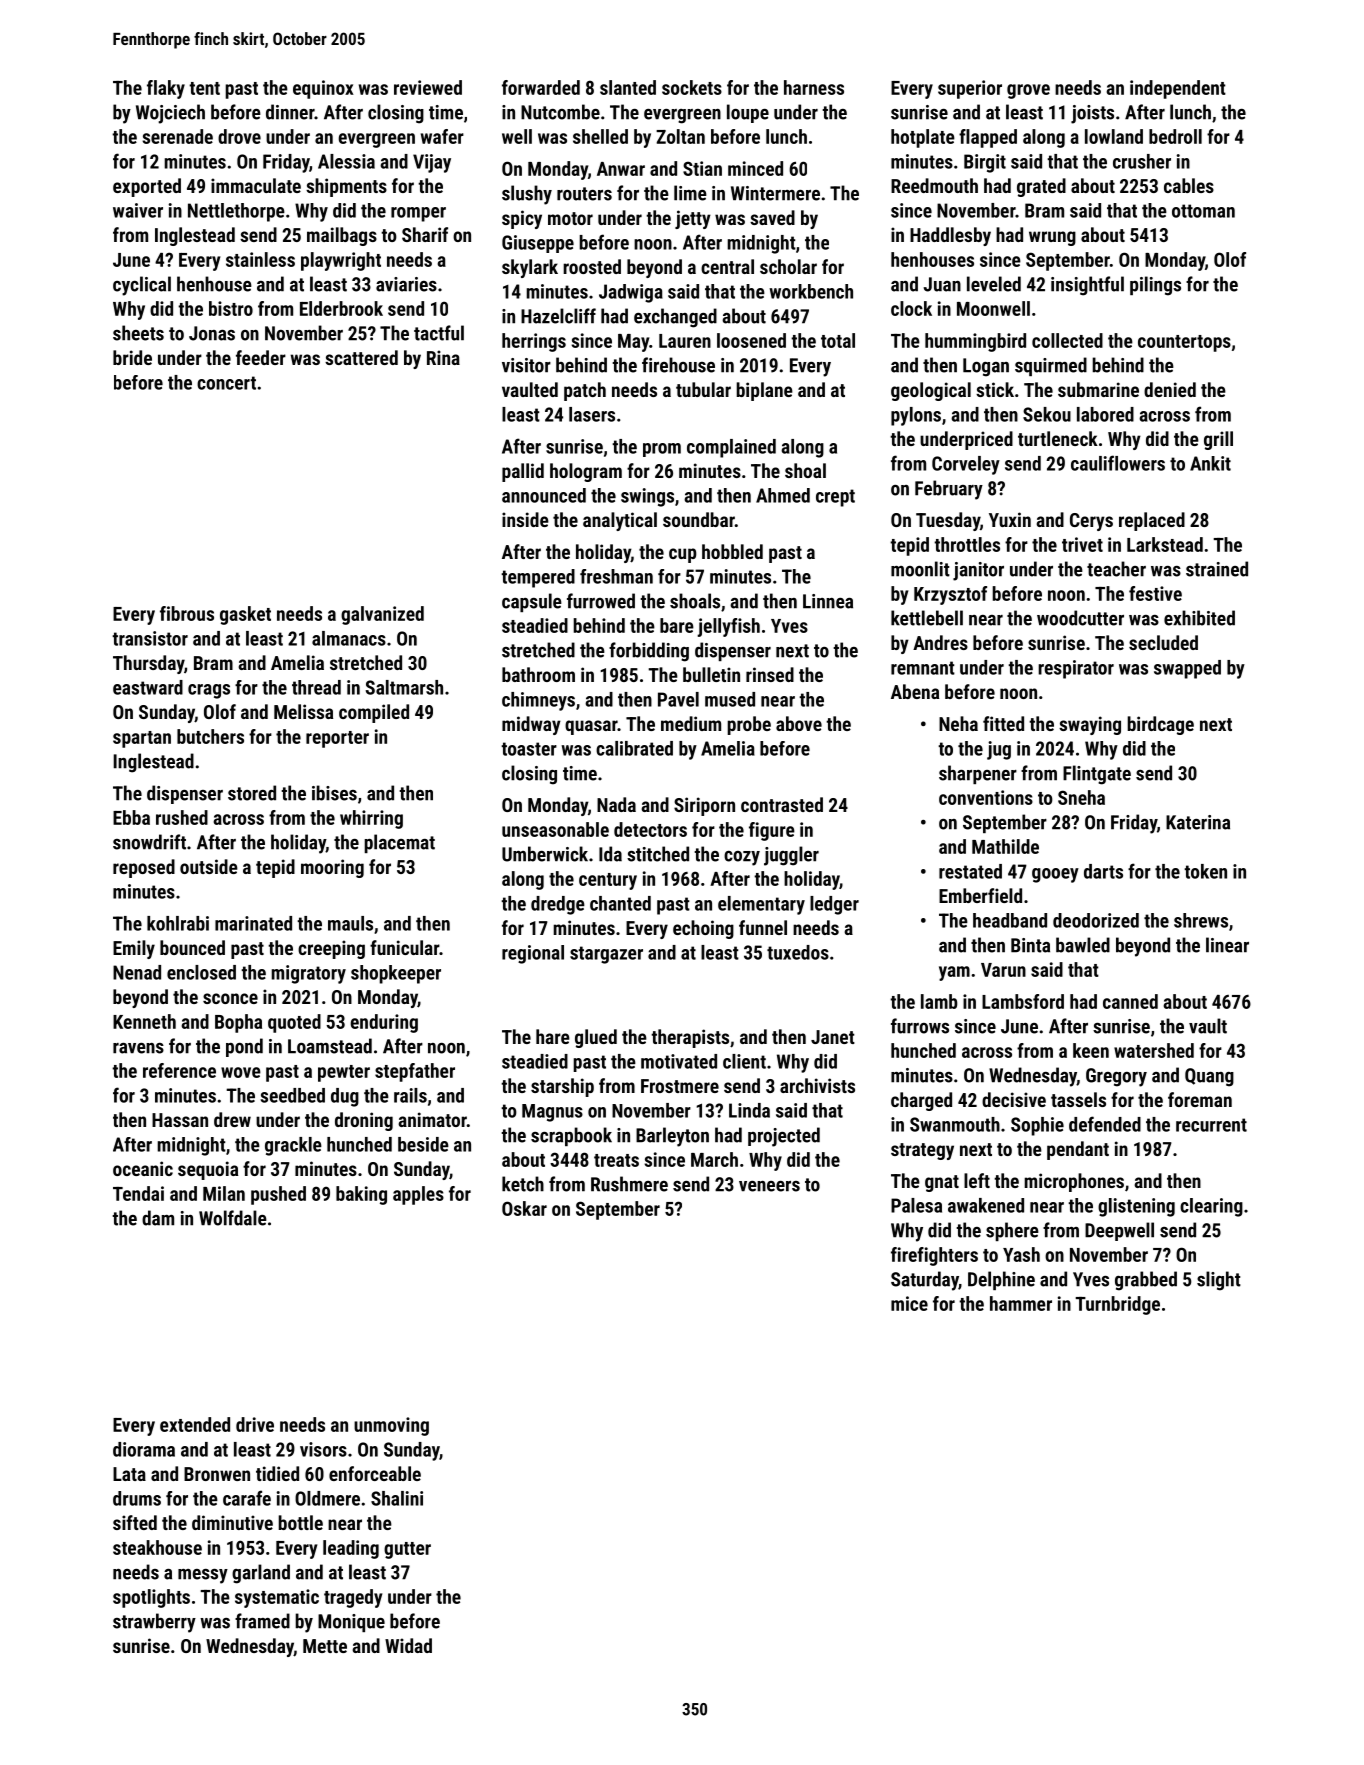  I want to click on sockets, so click(692, 87).
